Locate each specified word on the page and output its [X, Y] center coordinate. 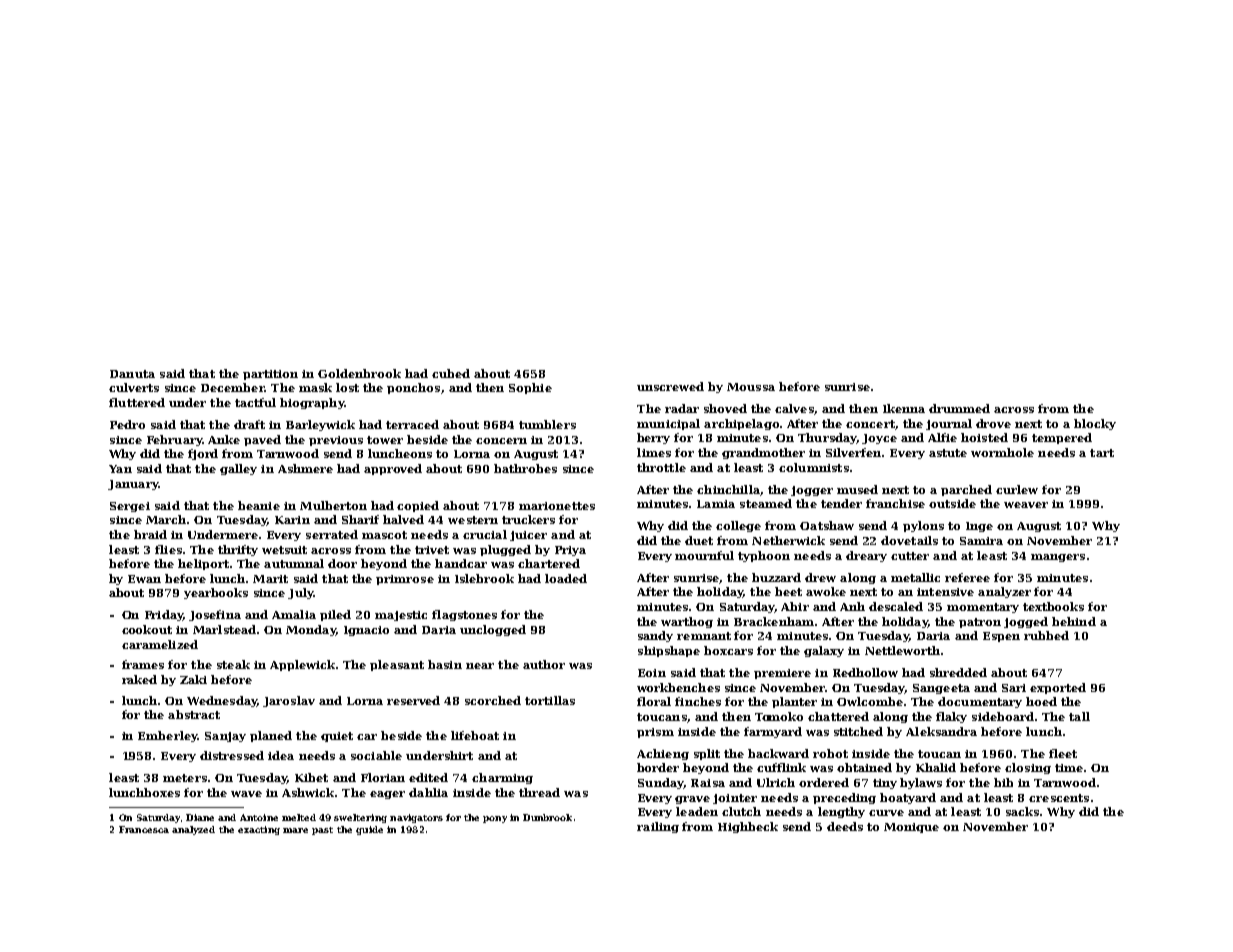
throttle [661, 467]
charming [502, 778]
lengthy [841, 812]
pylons [923, 526]
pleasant [397, 665]
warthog [687, 622]
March [166, 519]
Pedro [127, 424]
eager [387, 795]
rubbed [1046, 635]
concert [870, 424]
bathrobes [525, 468]
